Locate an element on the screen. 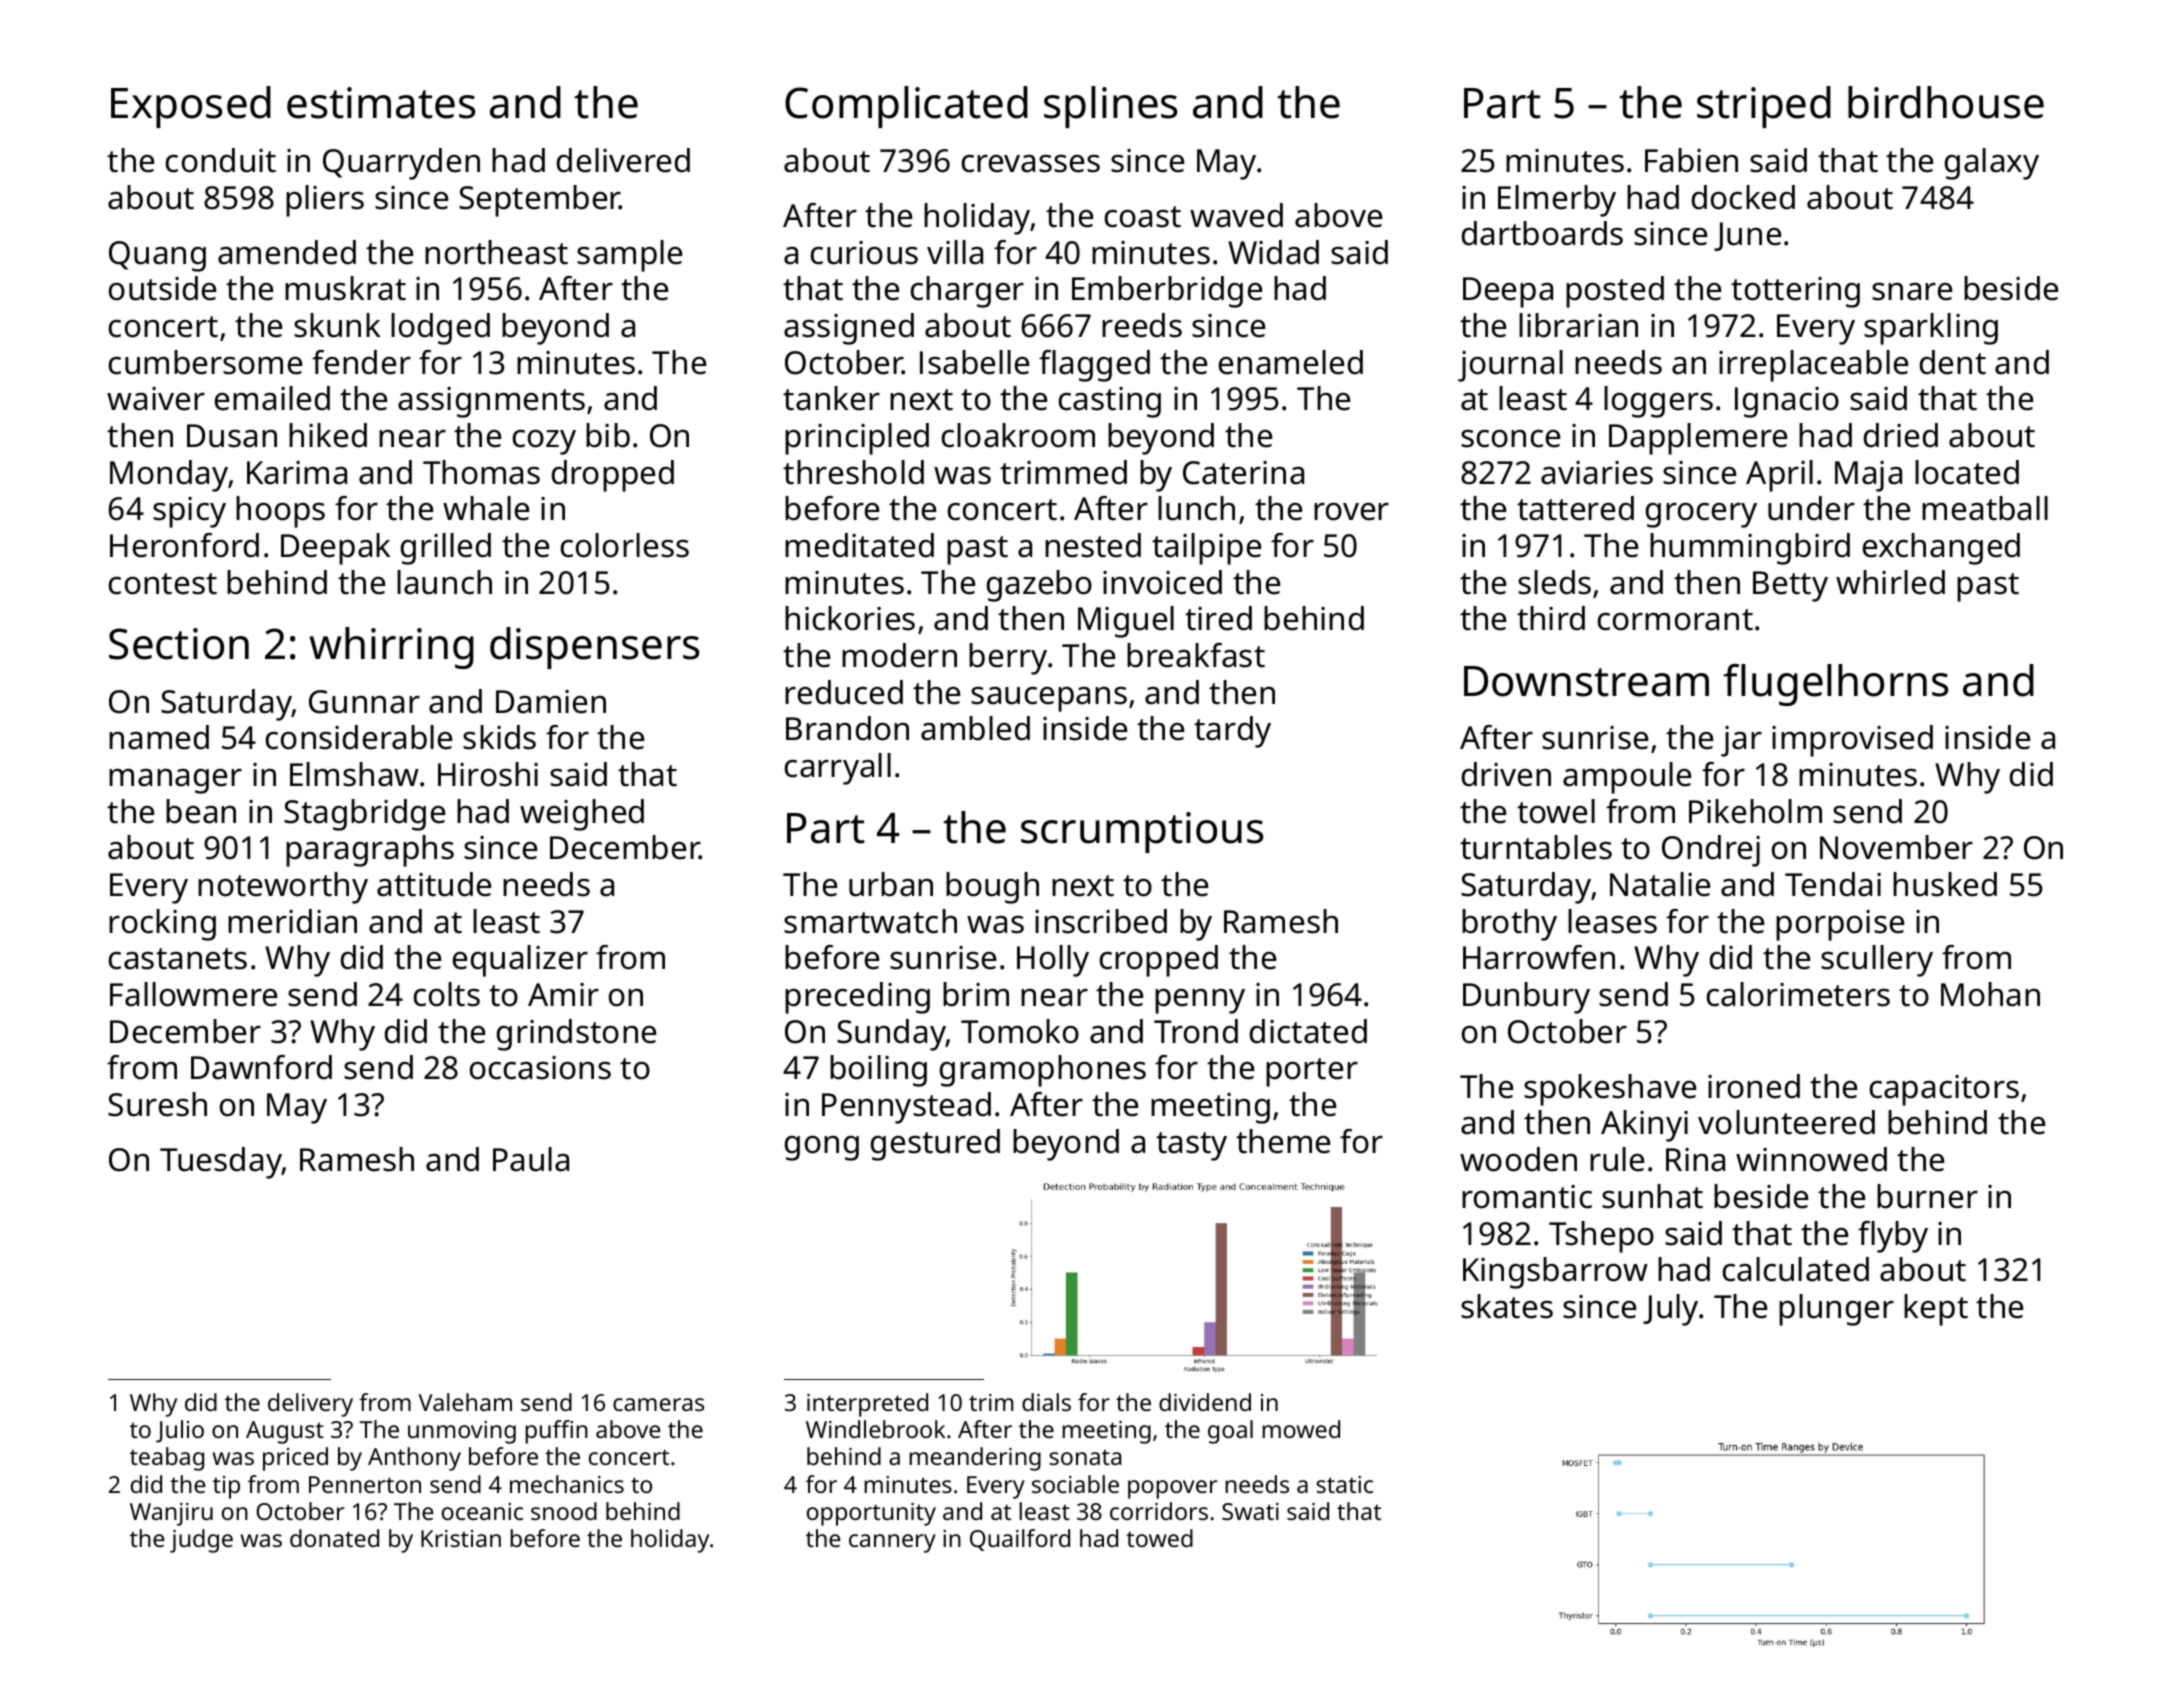 The width and height of the screenshot is (2178, 1683). striped is located at coordinates (1764, 107).
